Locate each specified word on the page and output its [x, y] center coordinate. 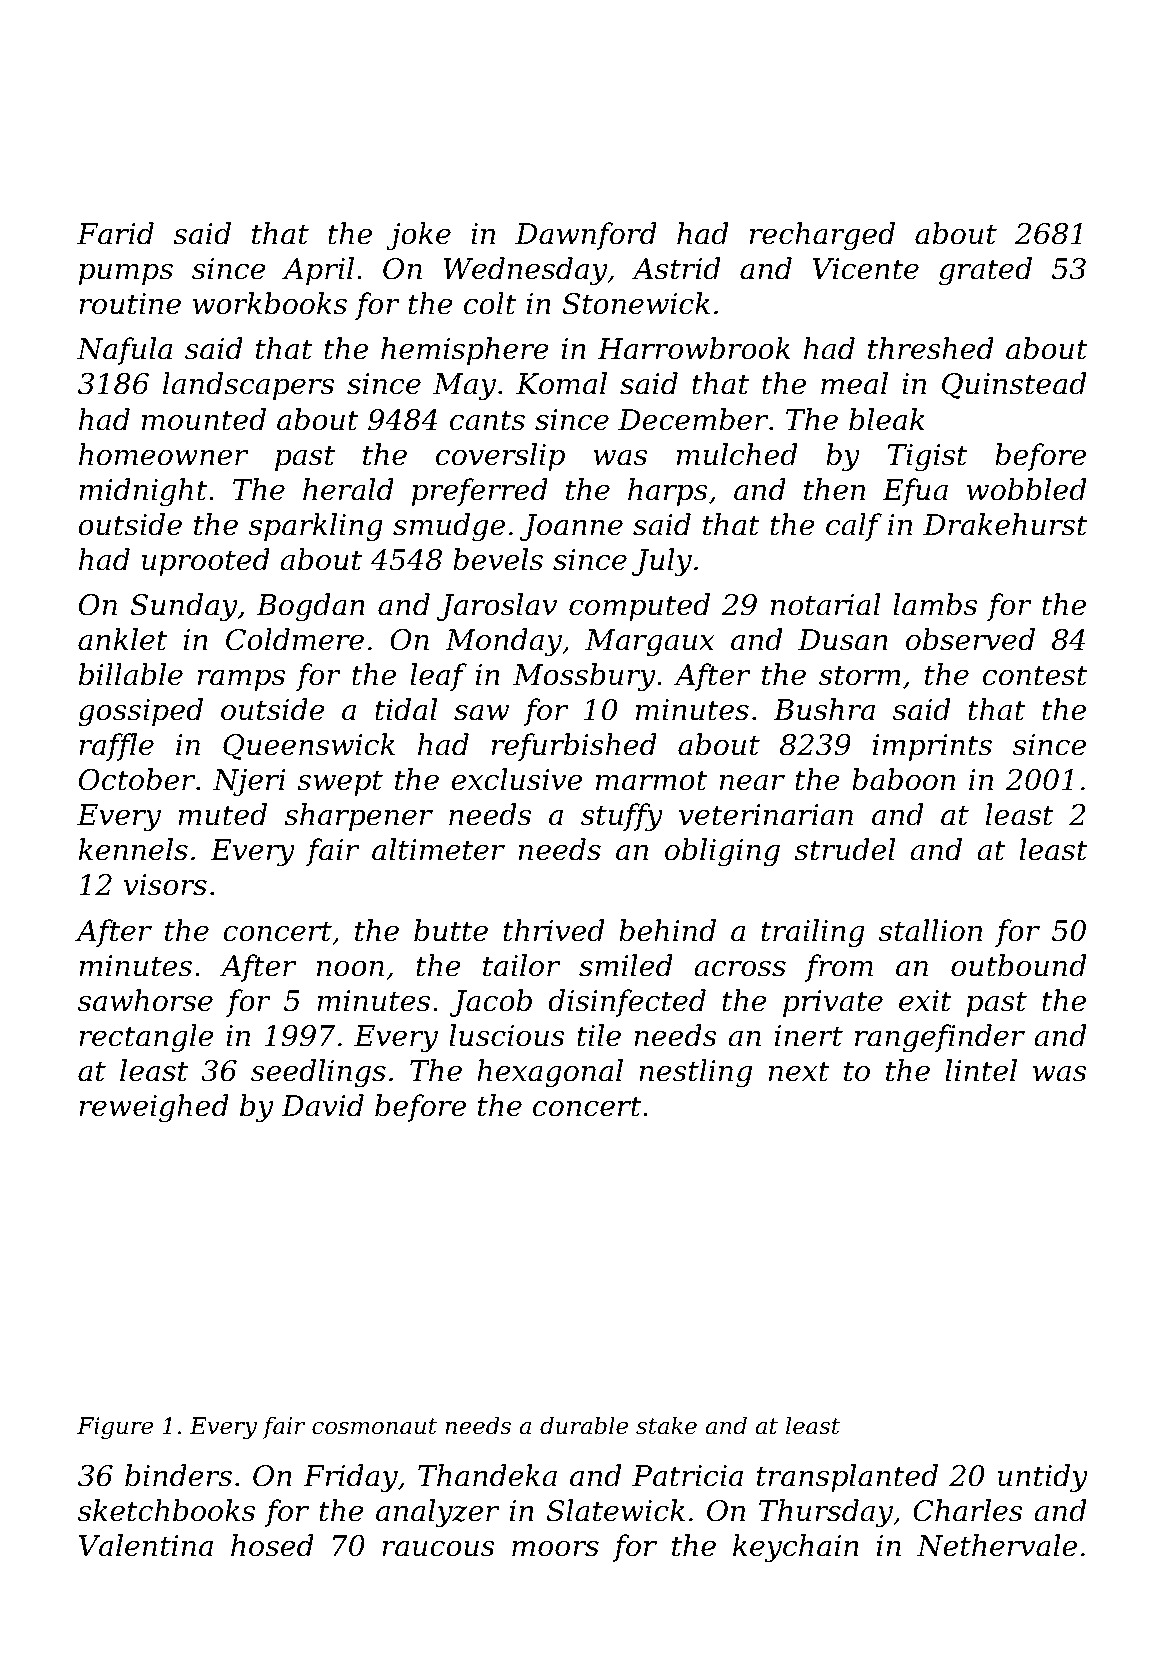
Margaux [649, 643]
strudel [844, 849]
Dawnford [586, 236]
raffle [116, 747]
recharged [822, 236]
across [740, 969]
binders [178, 1475]
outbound [1018, 965]
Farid [115, 233]
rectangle [146, 1038]
